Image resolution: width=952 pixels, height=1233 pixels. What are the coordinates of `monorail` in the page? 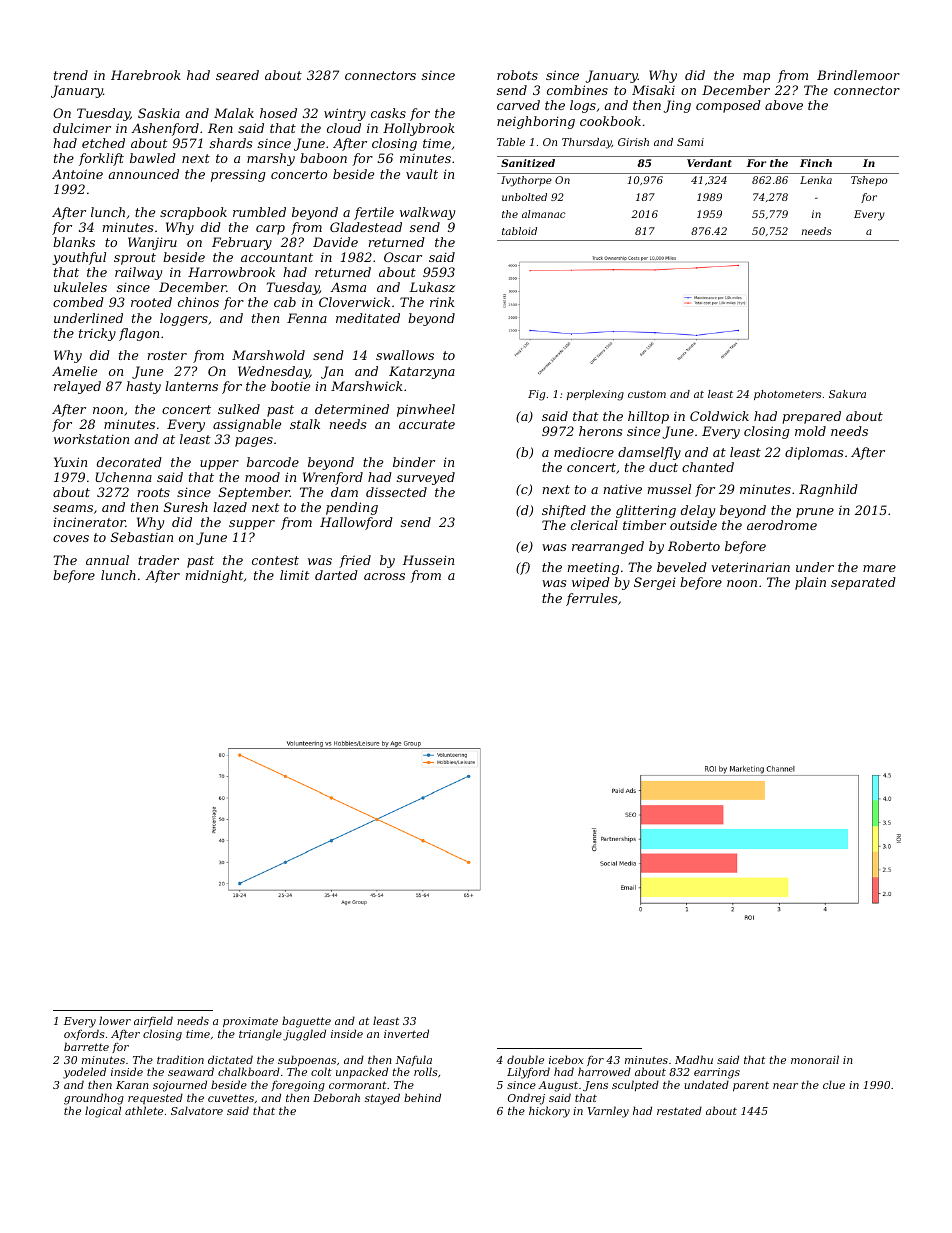 It's located at (815, 1059).
